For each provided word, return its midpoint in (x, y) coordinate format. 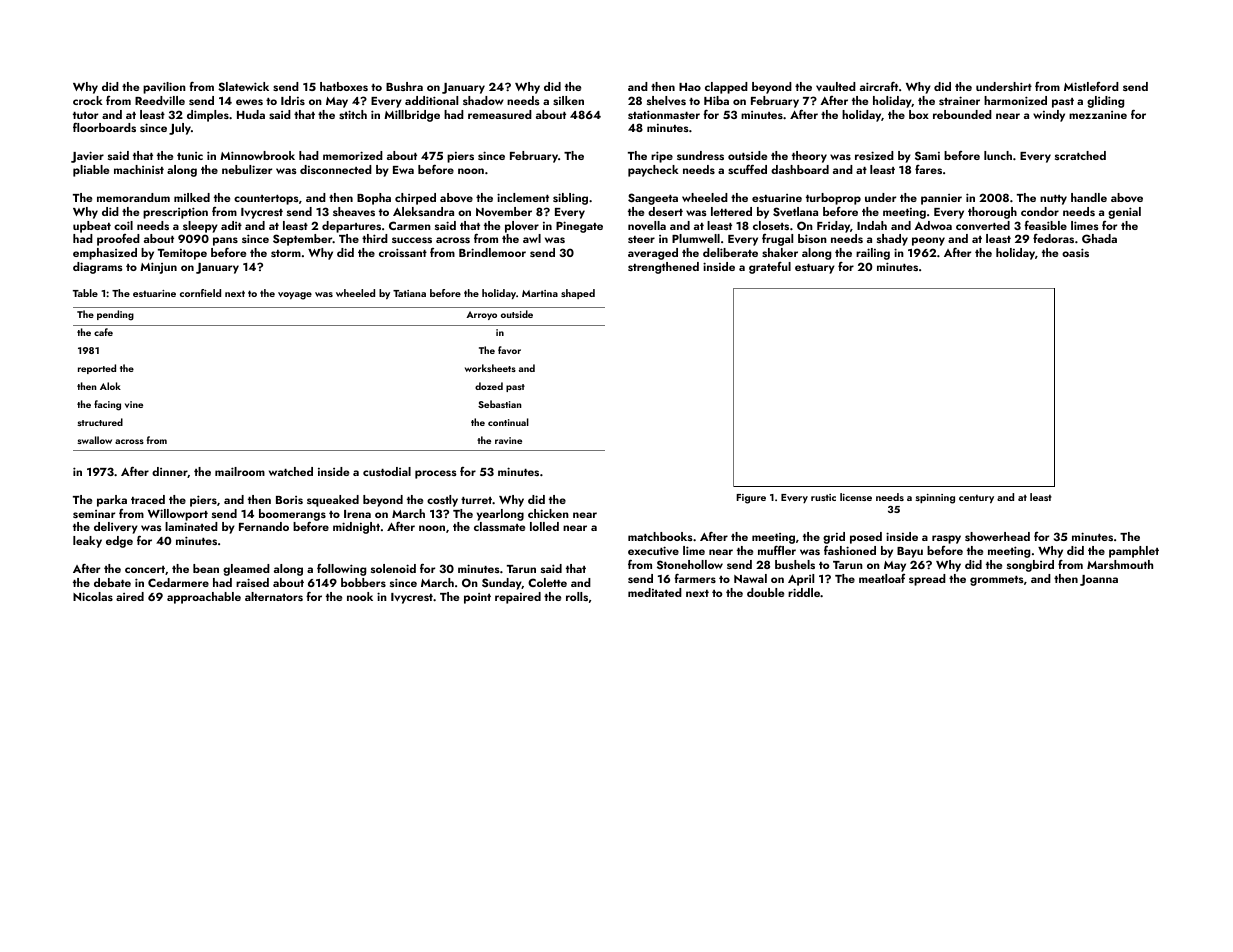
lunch (998, 155)
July (180, 129)
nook (360, 596)
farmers (695, 578)
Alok (110, 386)
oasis (1075, 252)
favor (509, 350)
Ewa (403, 170)
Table (85, 293)
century (976, 498)
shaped (578, 294)
